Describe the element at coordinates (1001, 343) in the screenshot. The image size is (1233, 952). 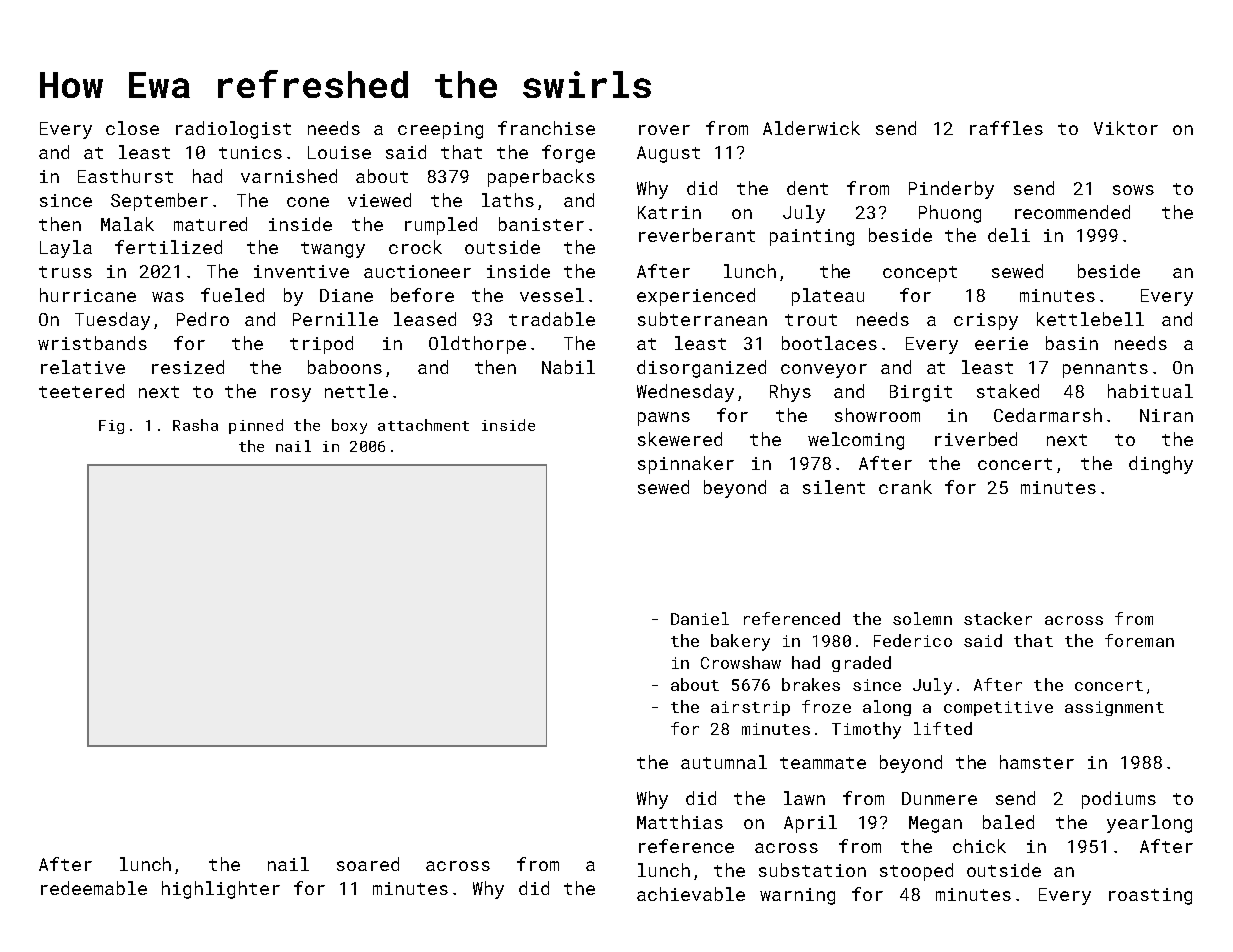
I see `eerie` at that location.
